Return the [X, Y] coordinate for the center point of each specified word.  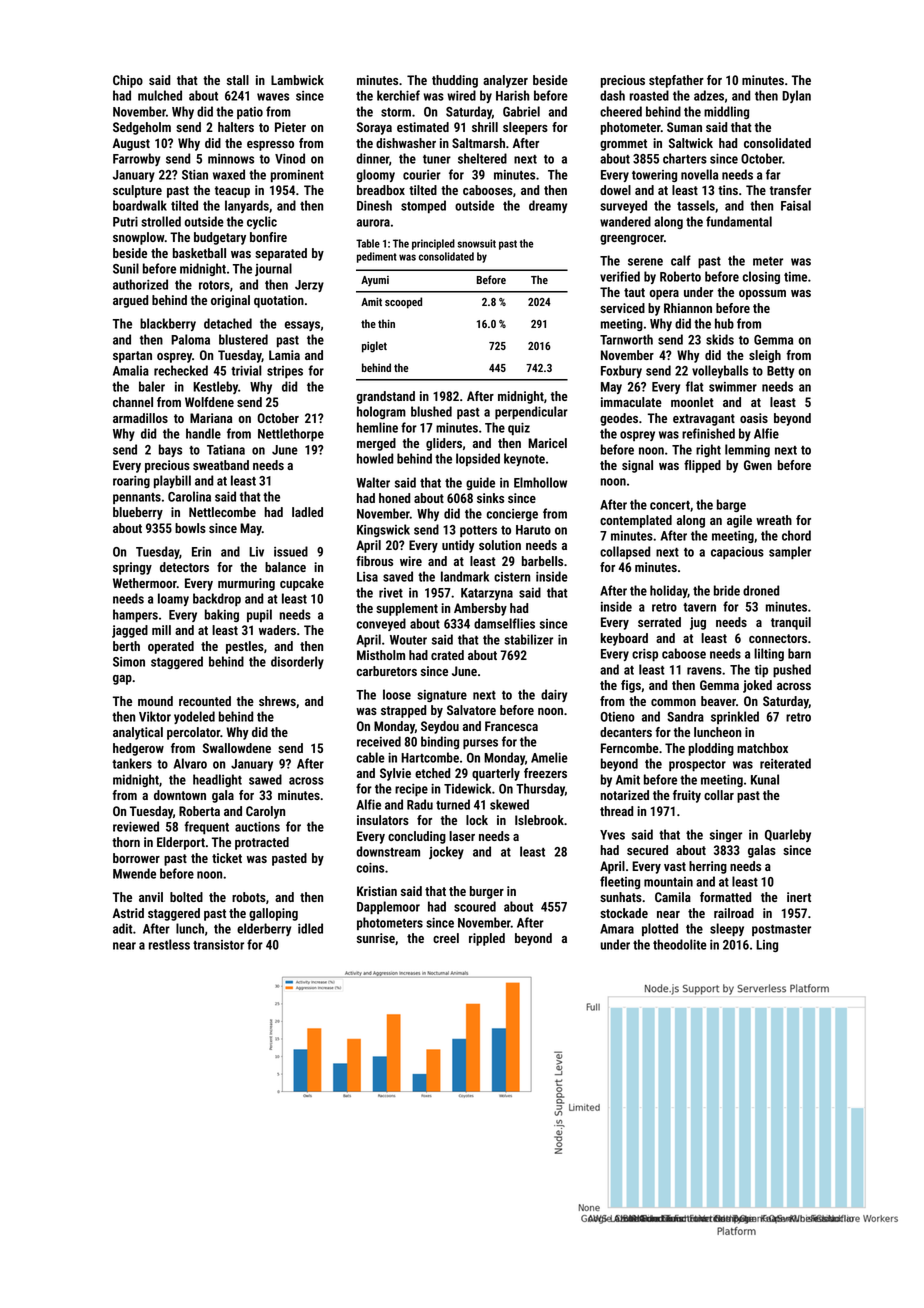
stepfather [676, 81]
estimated [423, 127]
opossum [762, 295]
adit [122, 928]
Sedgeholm [142, 128]
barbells [542, 561]
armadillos [140, 418]
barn [799, 653]
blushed [431, 411]
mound [155, 701]
